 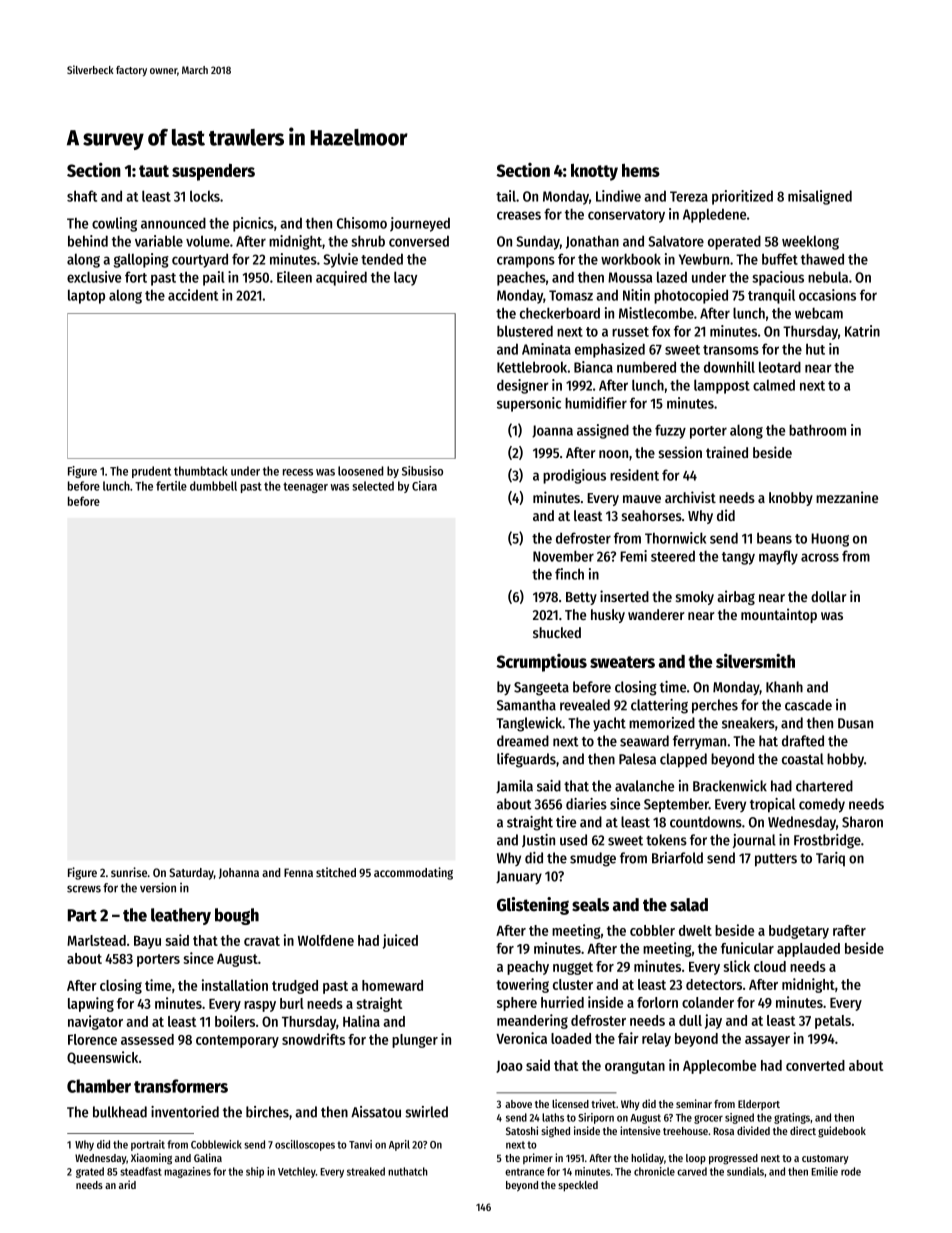 I want to click on streaked, so click(x=366, y=1171).
